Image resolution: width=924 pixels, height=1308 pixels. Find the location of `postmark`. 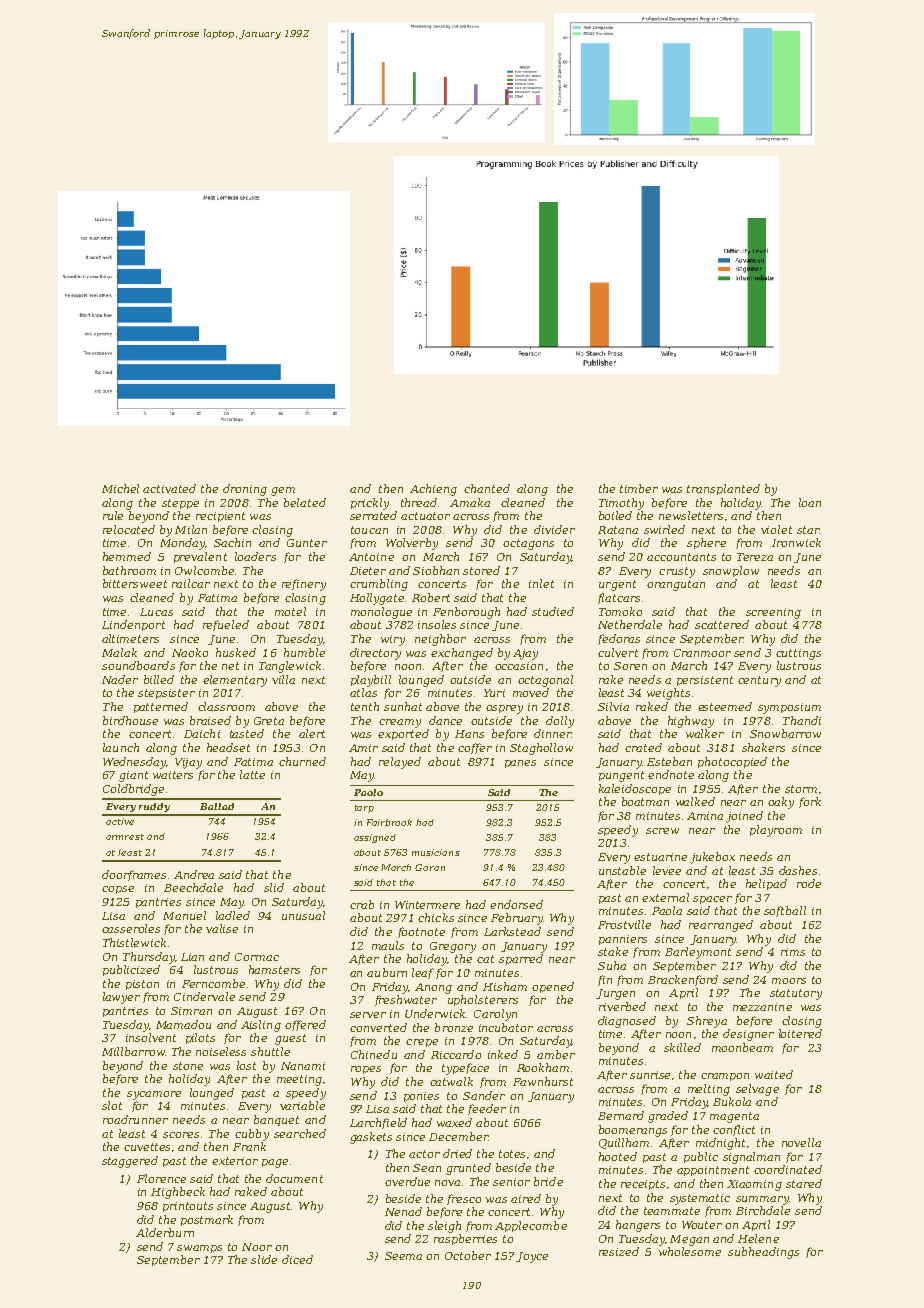

postmark is located at coordinates (207, 1220).
